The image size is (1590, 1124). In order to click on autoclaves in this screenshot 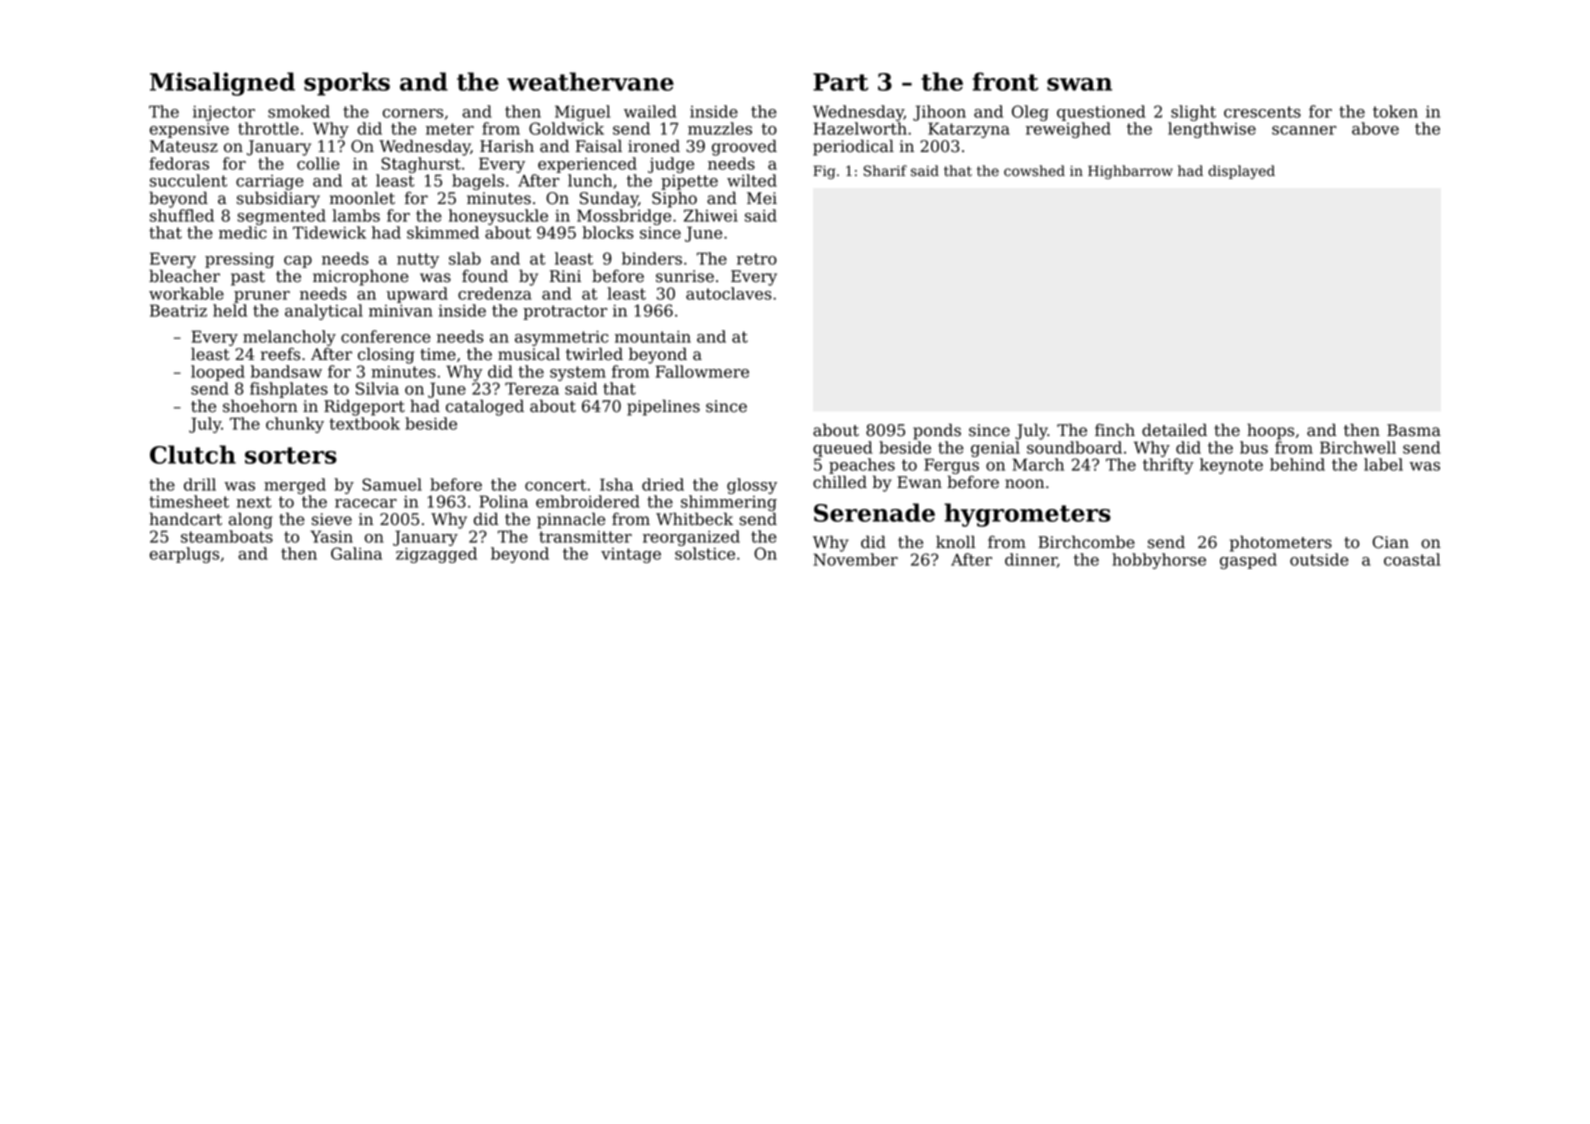, I will do `click(729, 293)`.
